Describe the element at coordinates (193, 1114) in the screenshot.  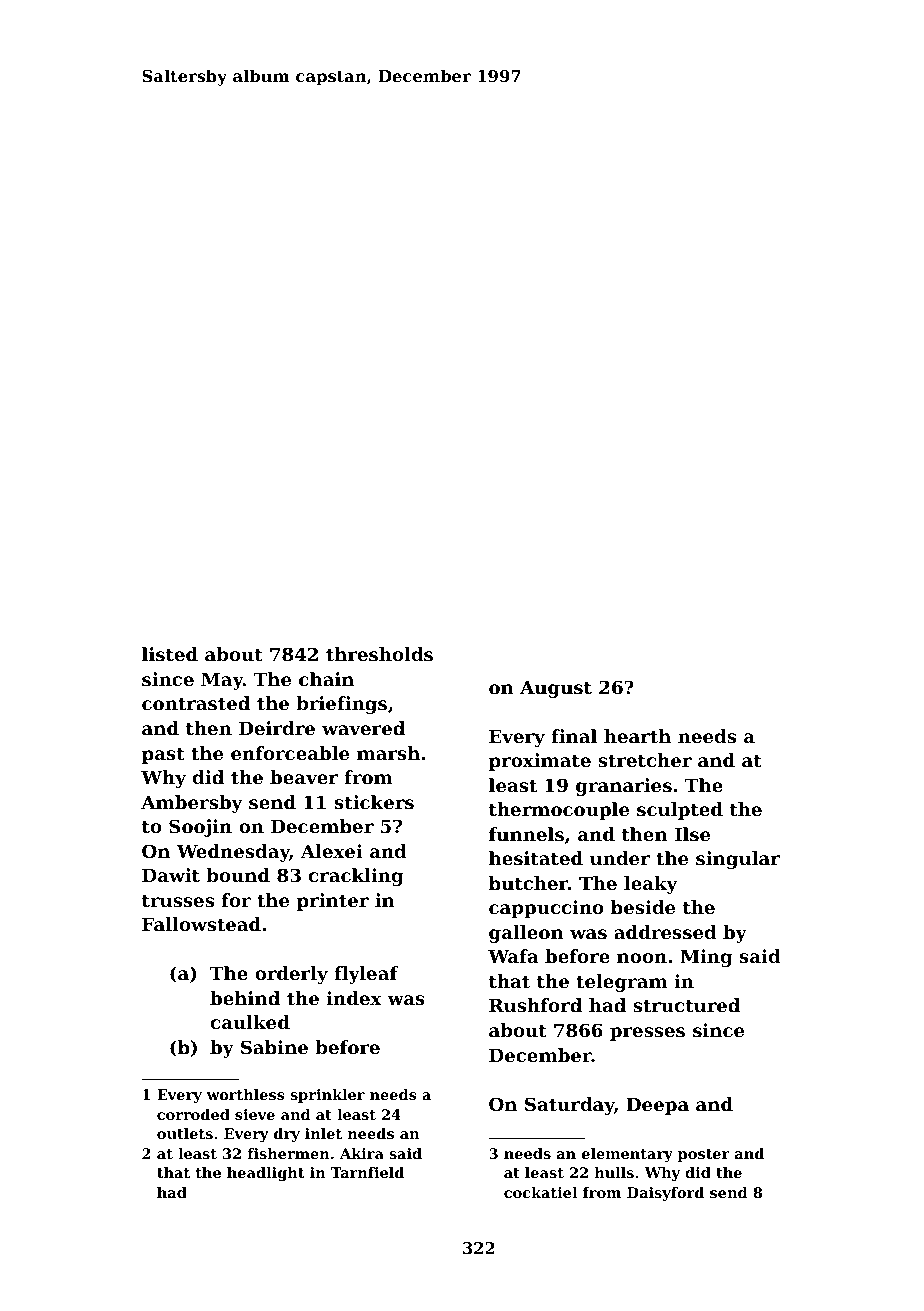
I see `corroded` at that location.
